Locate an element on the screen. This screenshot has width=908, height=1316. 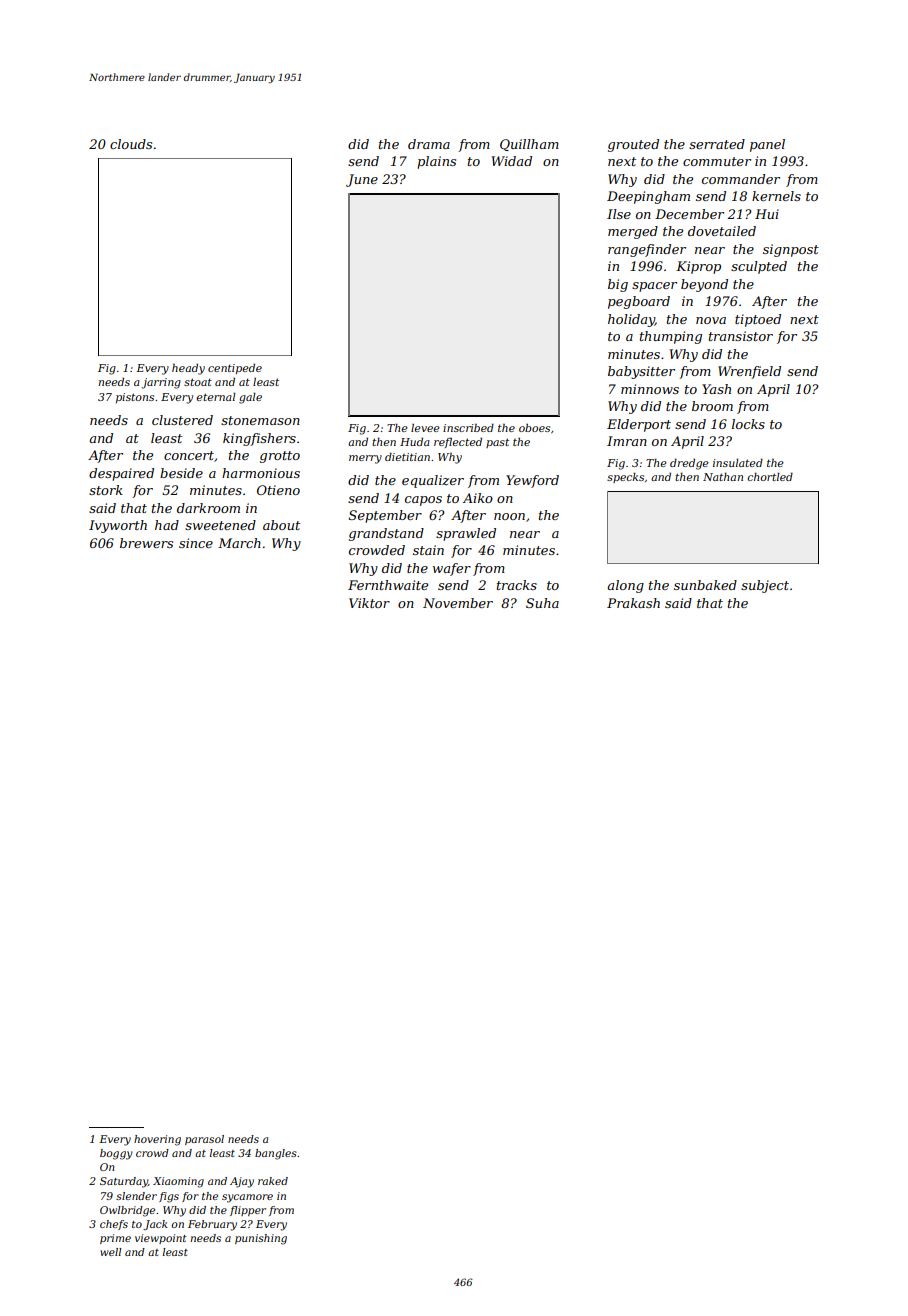
clouds is located at coordinates (131, 144).
